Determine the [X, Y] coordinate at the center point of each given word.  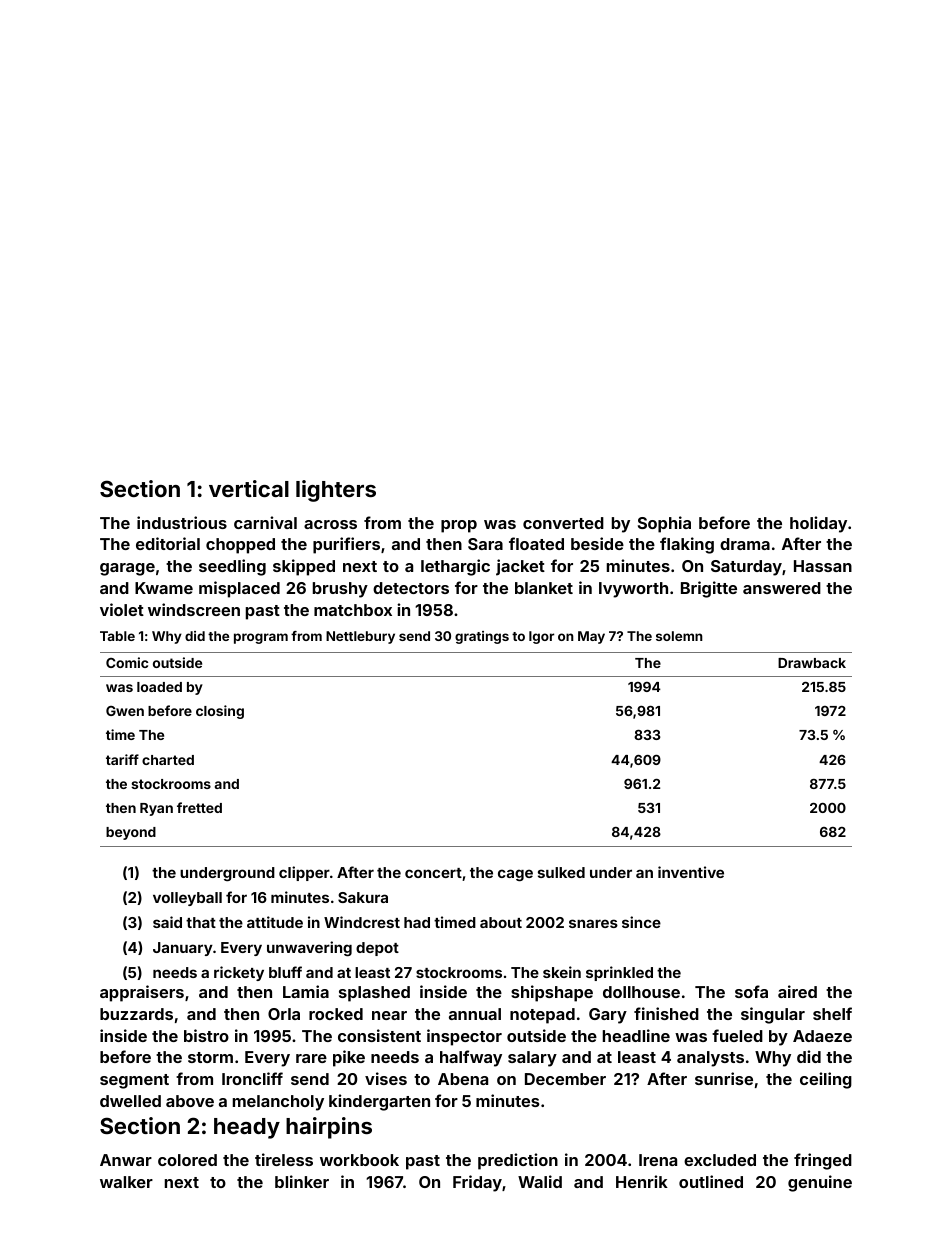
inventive [691, 872]
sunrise [724, 1078]
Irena [658, 1160]
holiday [818, 524]
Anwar [126, 1160]
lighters [336, 491]
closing [220, 712]
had [417, 922]
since [641, 922]
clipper [304, 873]
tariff [122, 759]
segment [134, 1081]
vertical [249, 488]
